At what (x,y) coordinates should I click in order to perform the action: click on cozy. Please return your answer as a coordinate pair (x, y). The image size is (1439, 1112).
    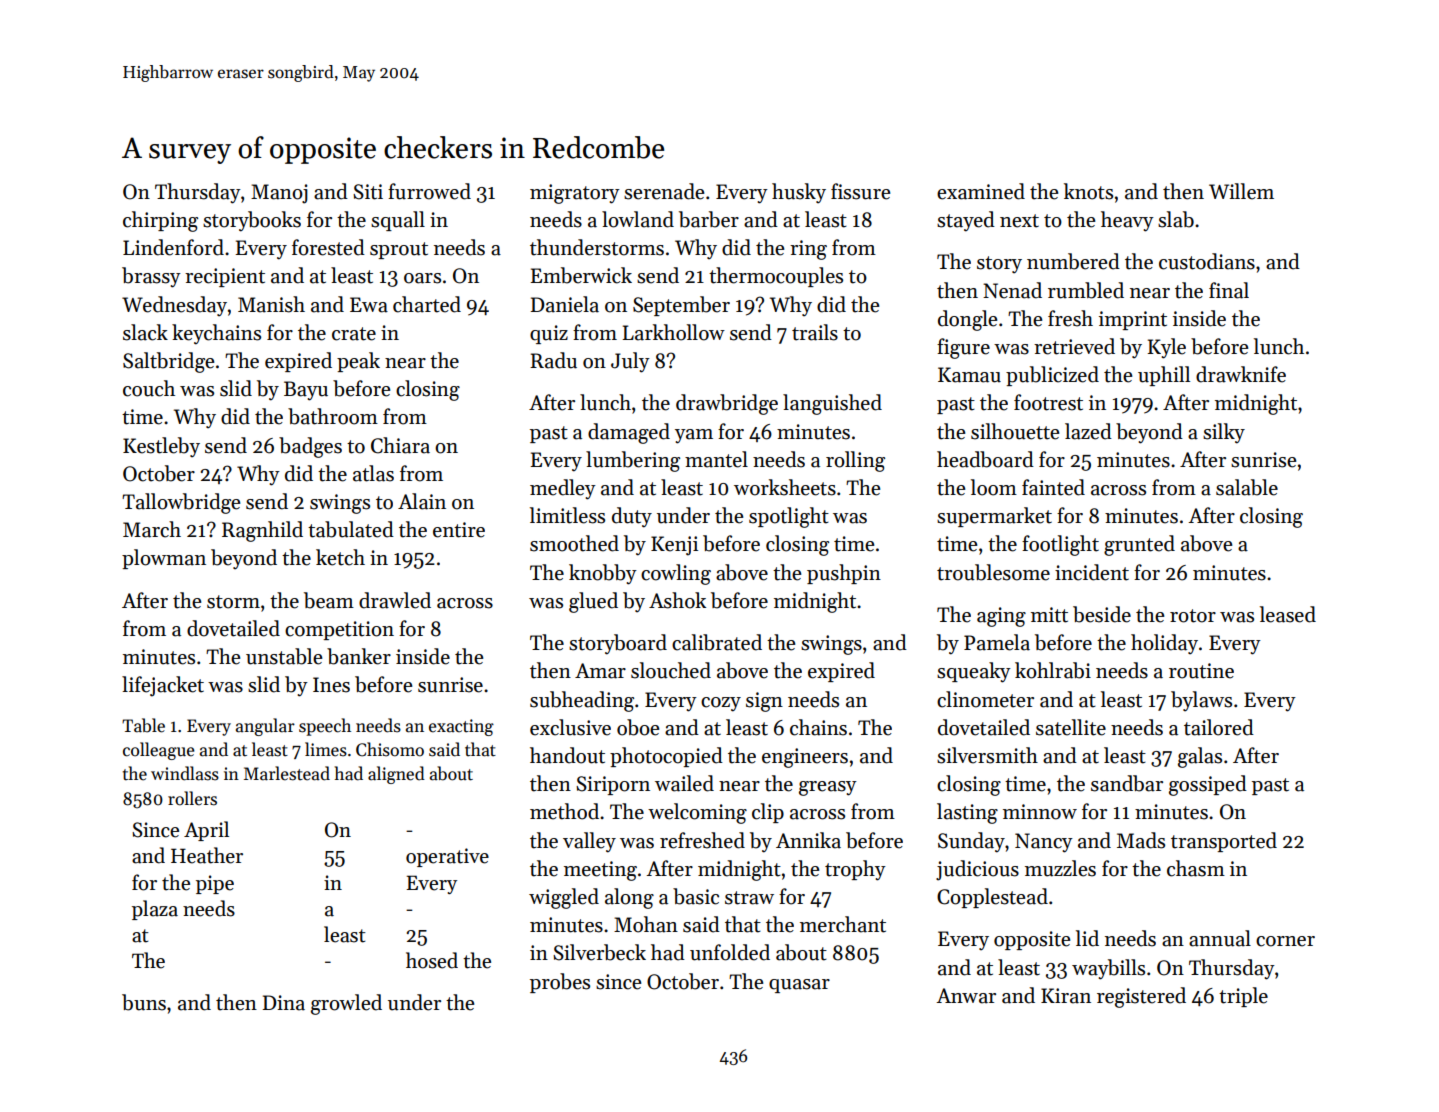
    Looking at the image, I should click on (721, 704).
